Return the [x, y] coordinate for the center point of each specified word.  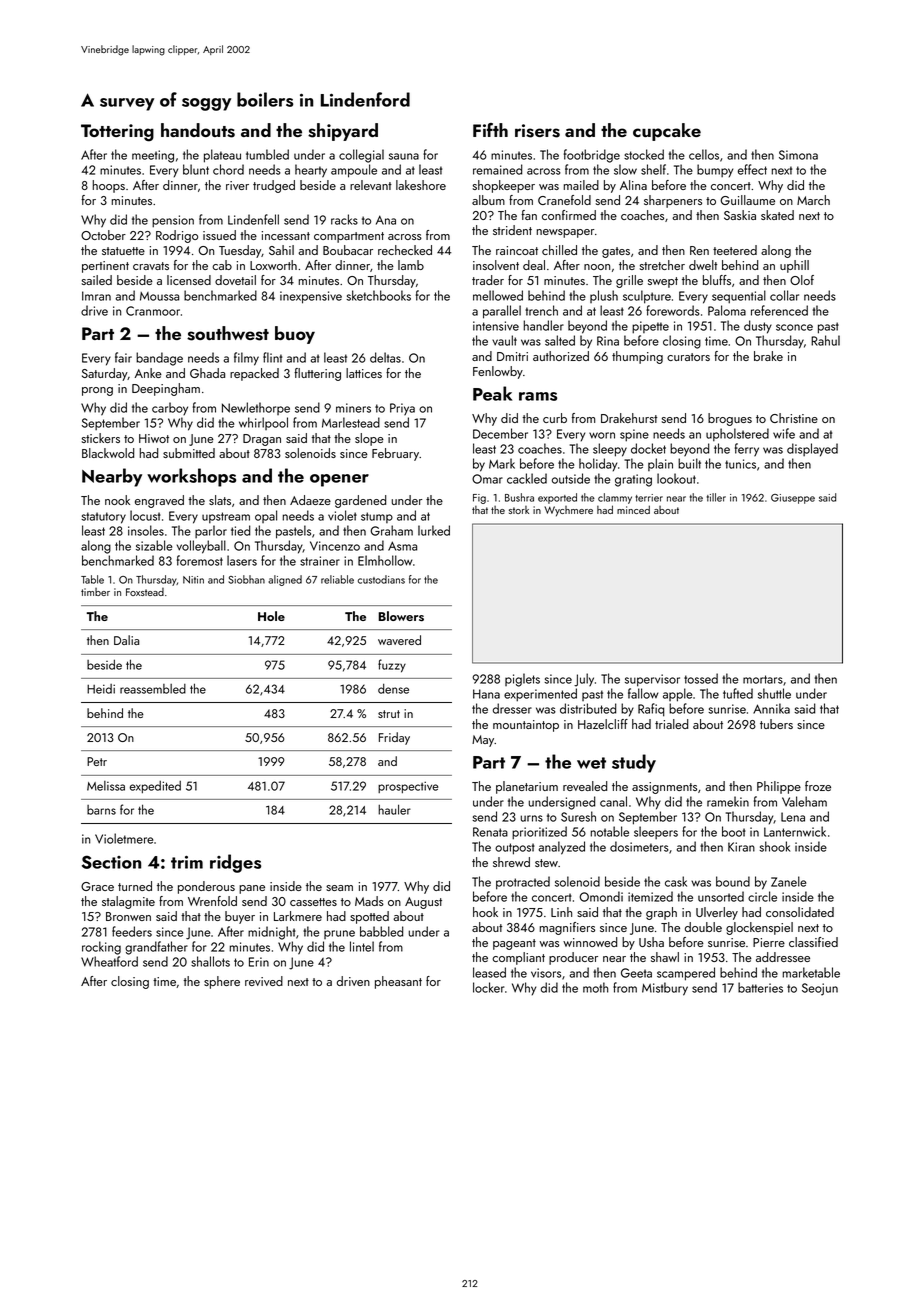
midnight [272, 933]
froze [818, 786]
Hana [486, 694]
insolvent [496, 265]
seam [339, 888]
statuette [123, 251]
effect [752, 169]
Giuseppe [793, 499]
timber [95, 592]
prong [97, 391]
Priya [402, 409]
